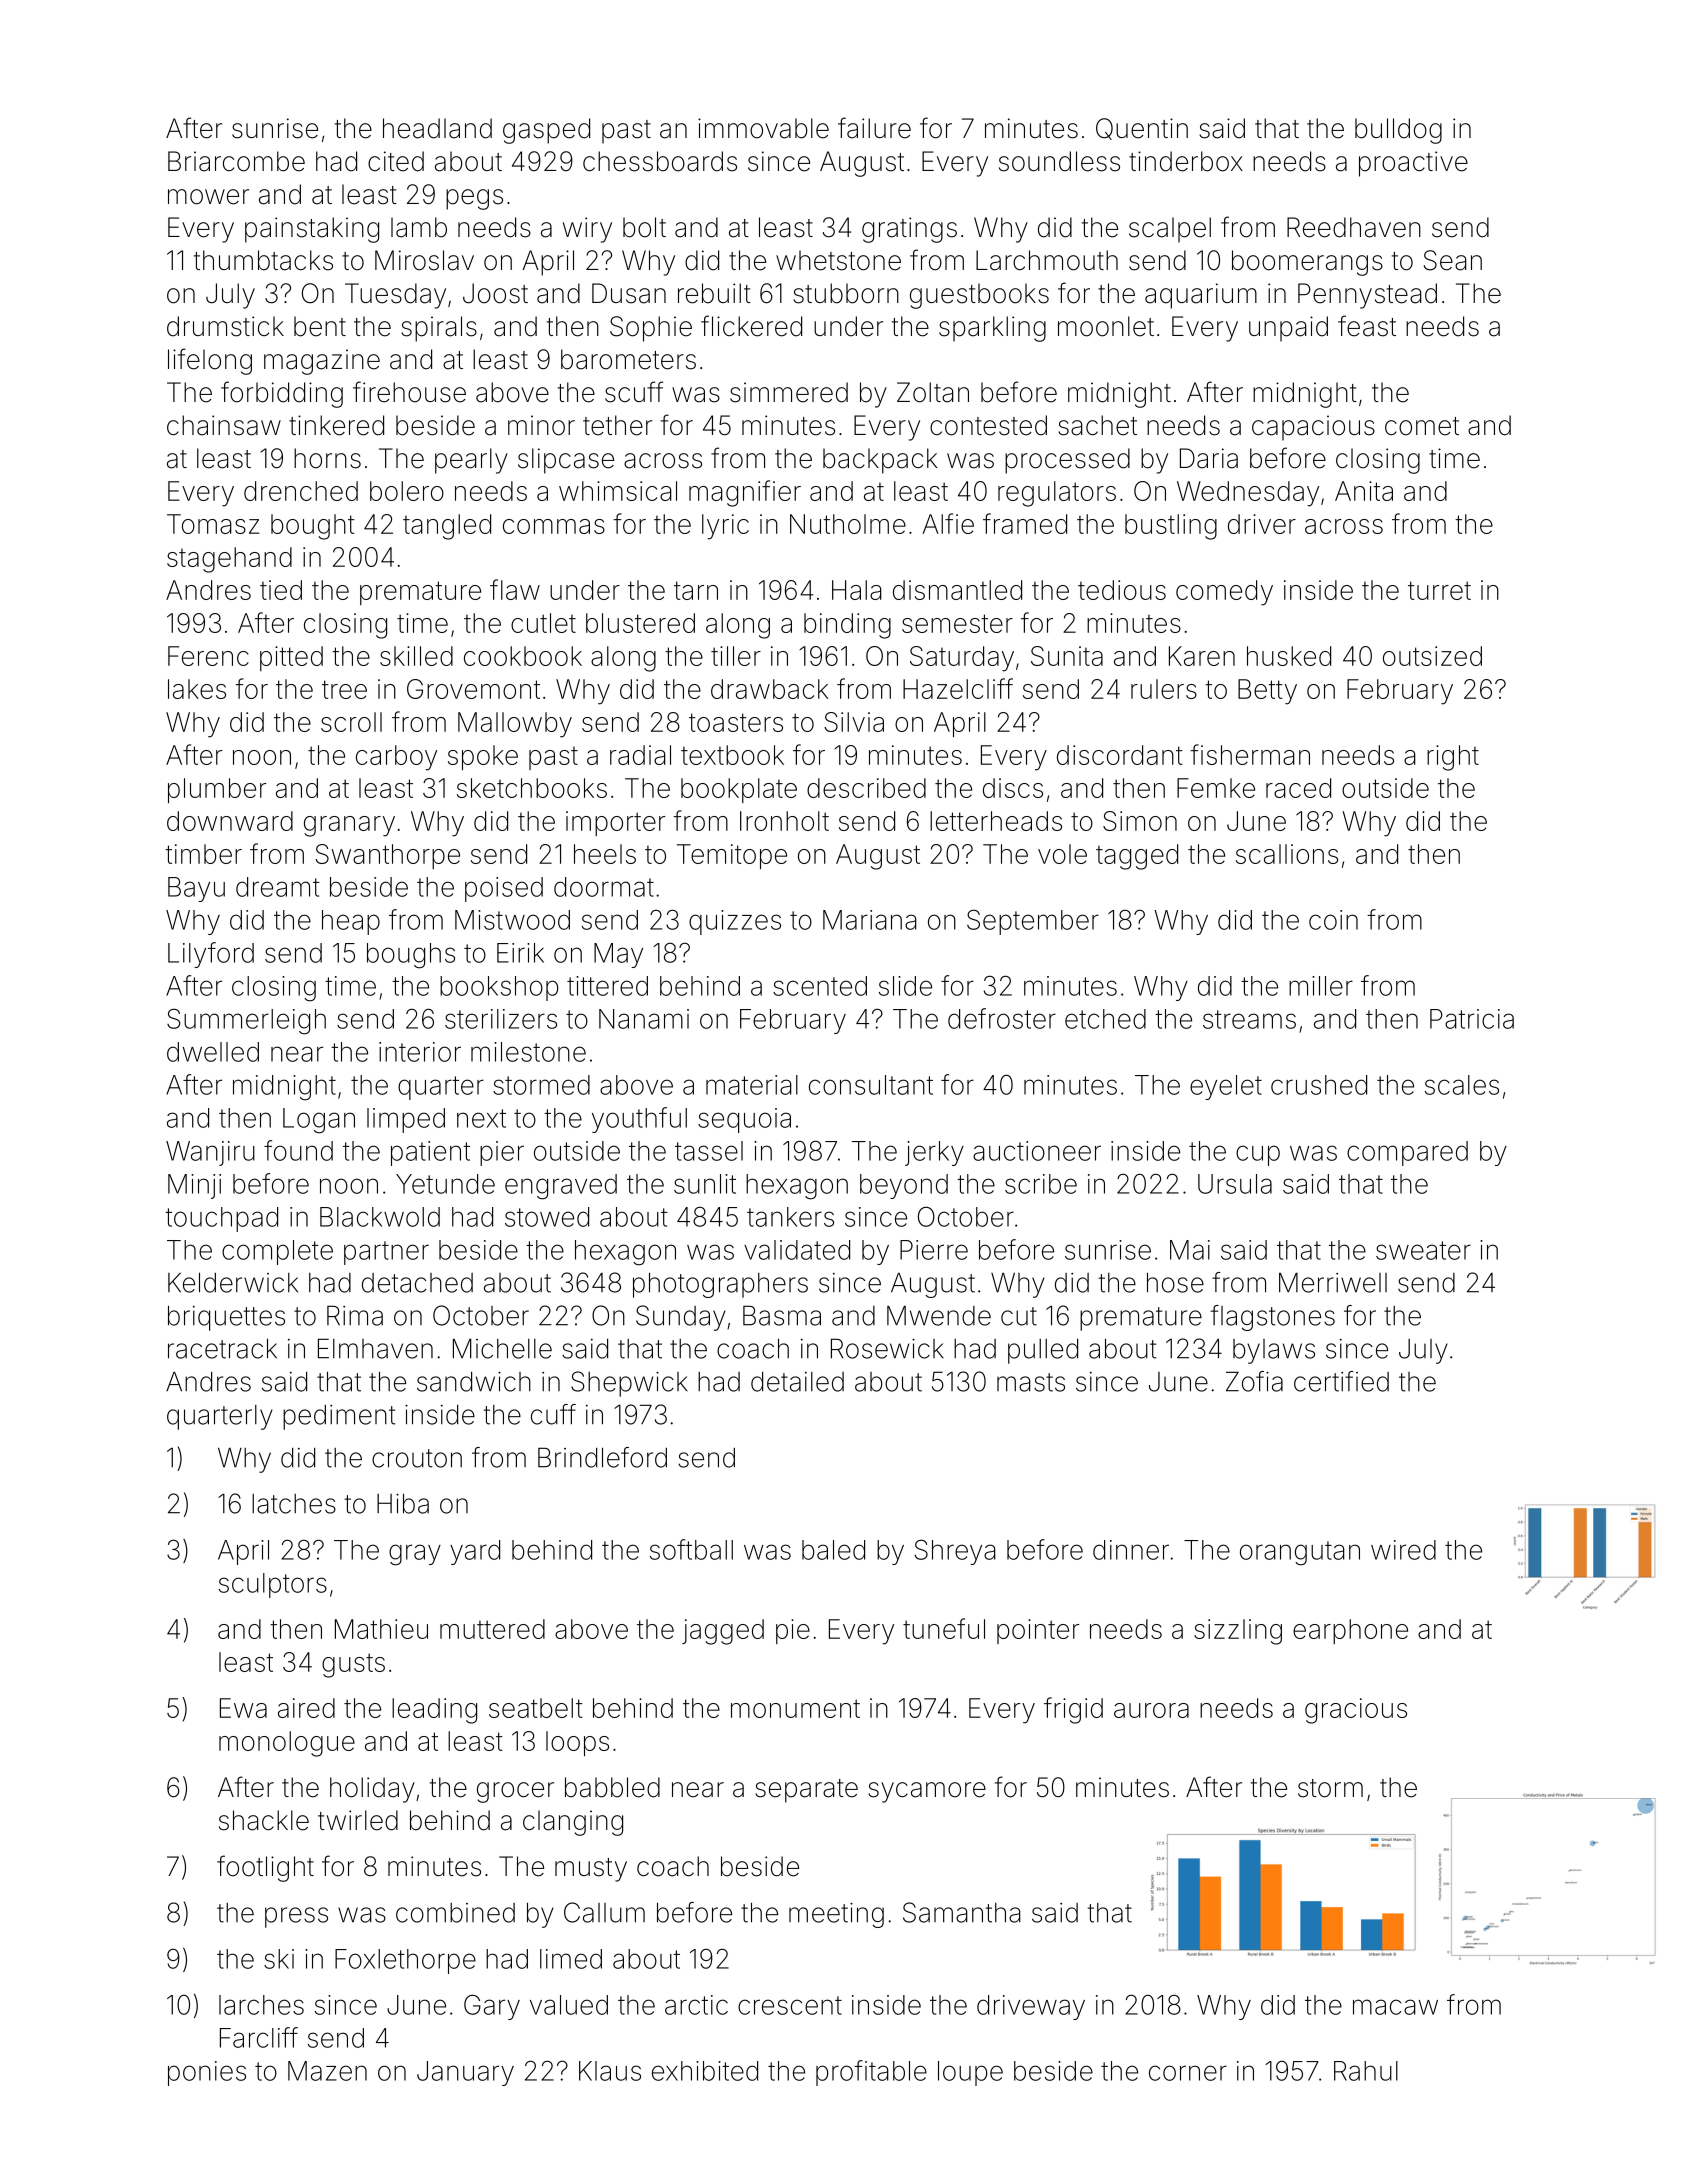  I want to click on Yetunde, so click(445, 1184).
